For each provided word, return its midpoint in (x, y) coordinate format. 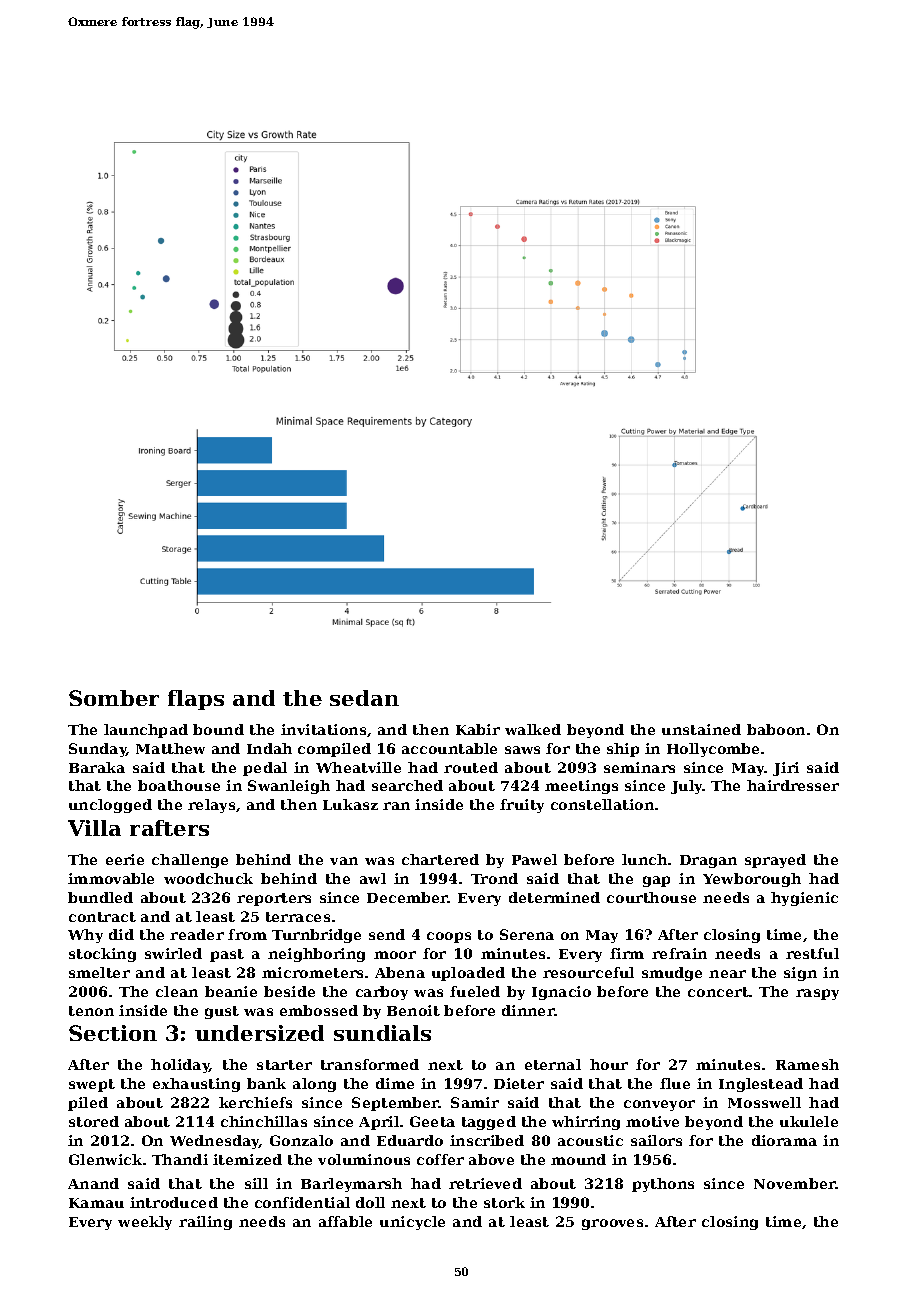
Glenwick (105, 1159)
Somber (114, 698)
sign (800, 974)
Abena (400, 972)
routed (471, 767)
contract (102, 917)
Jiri (786, 769)
